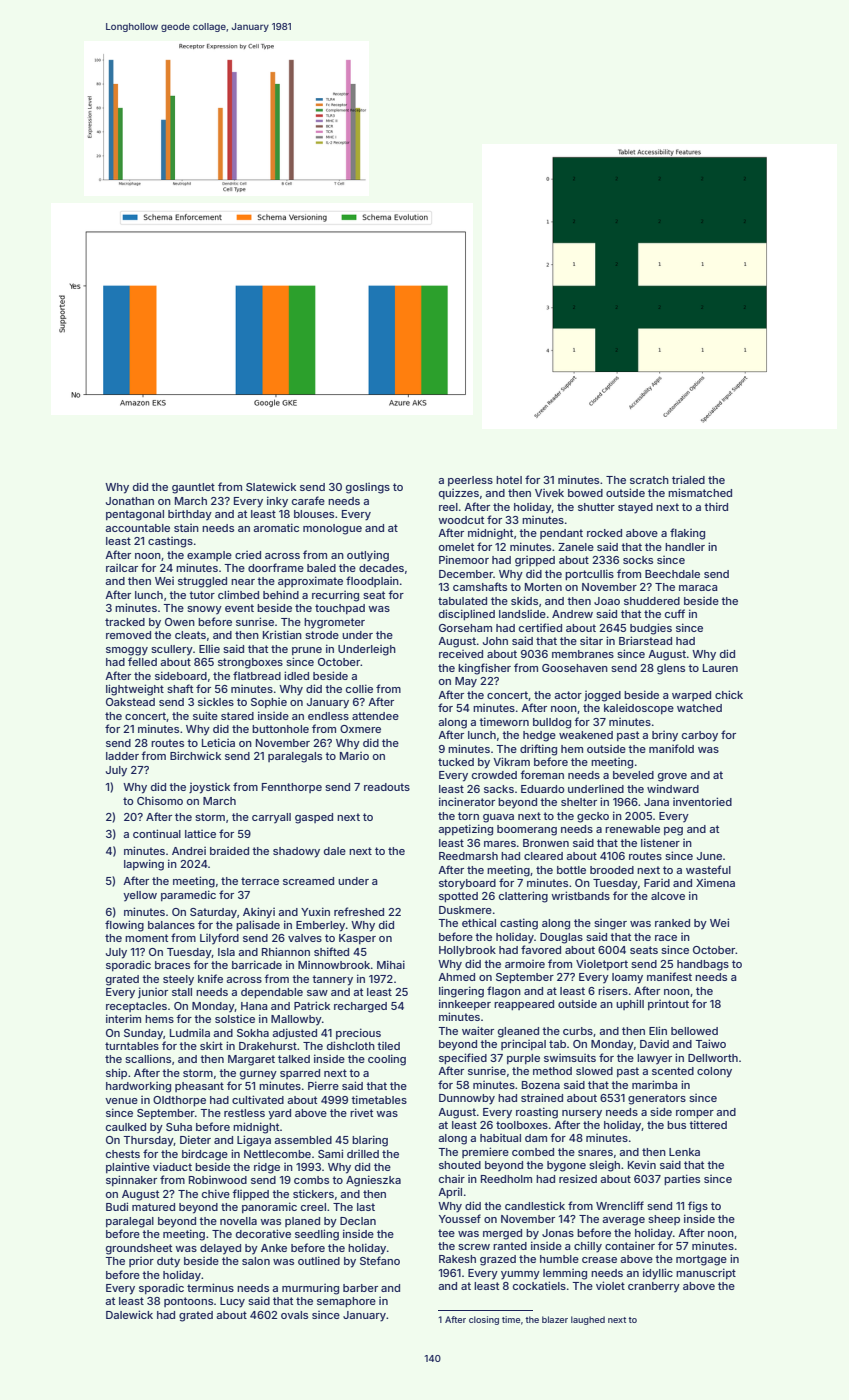 This document has width=849, height=1400. What do you see at coordinates (294, 1315) in the document?
I see `ovals` at bounding box center [294, 1315].
